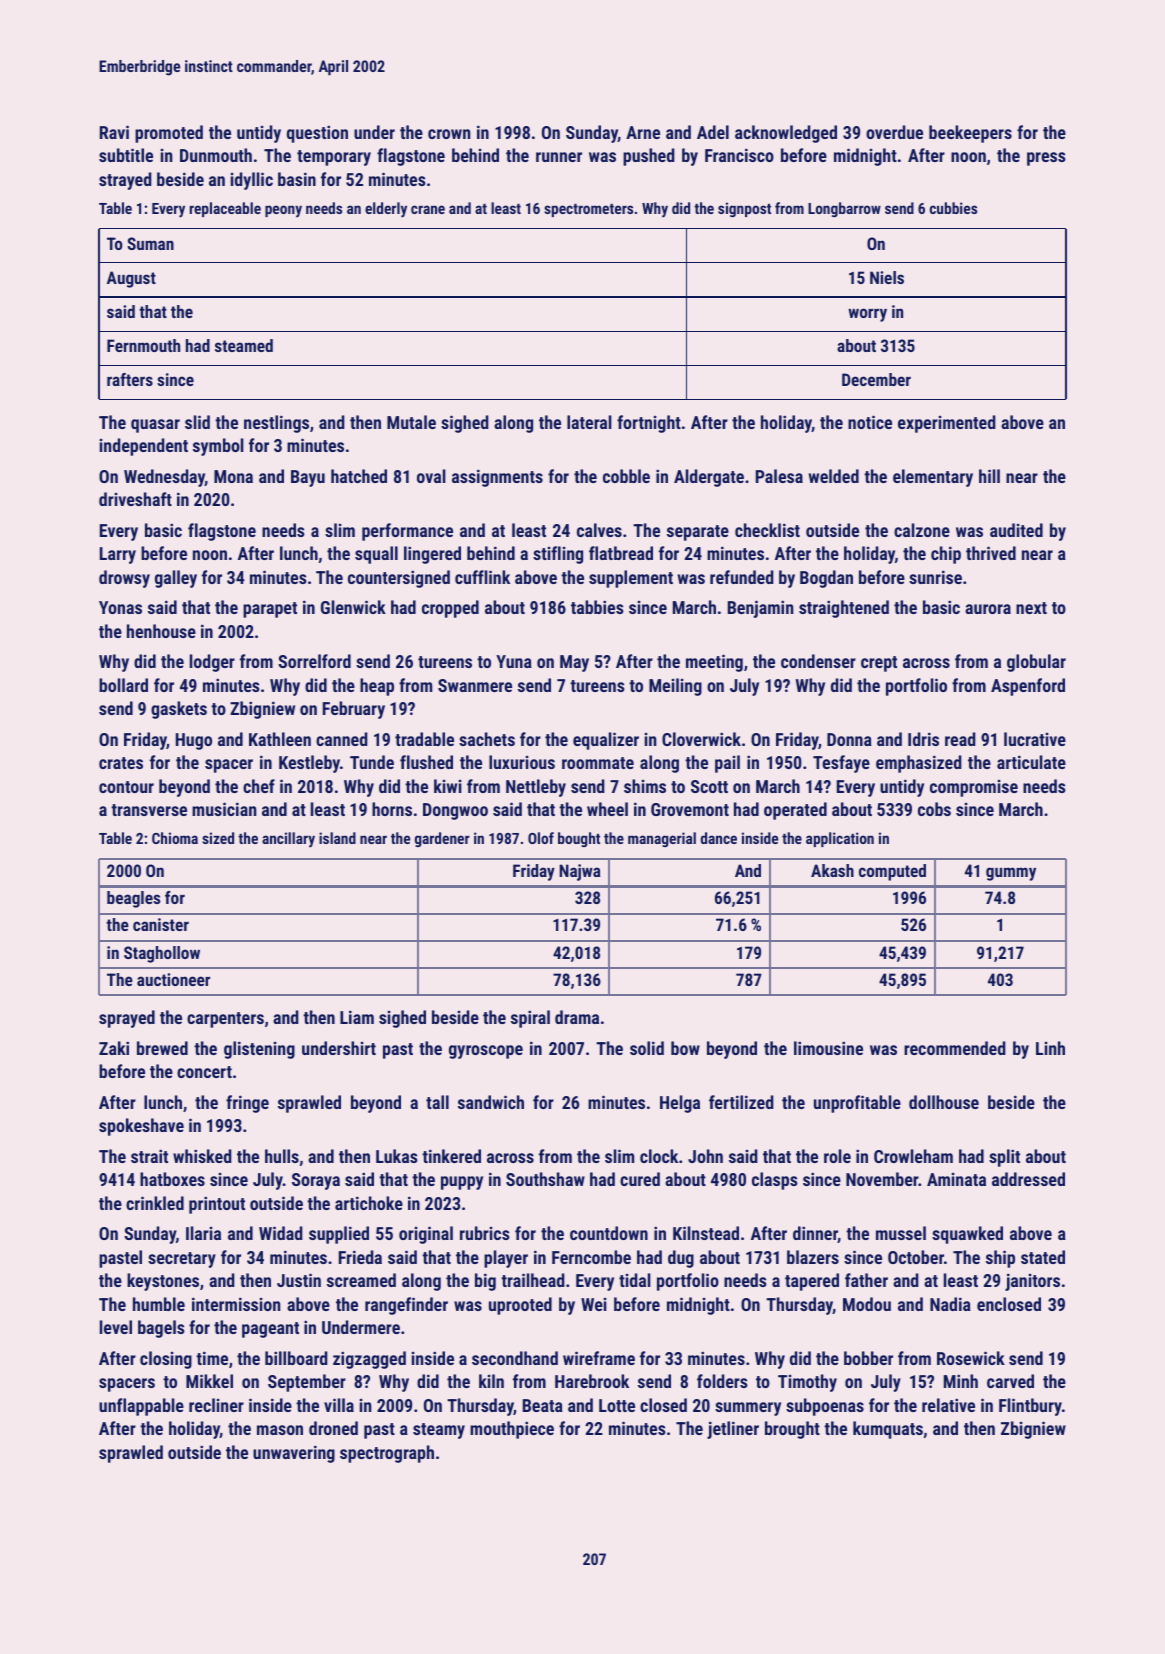  Describe the element at coordinates (163, 1282) in the screenshot. I see `keystones` at that location.
